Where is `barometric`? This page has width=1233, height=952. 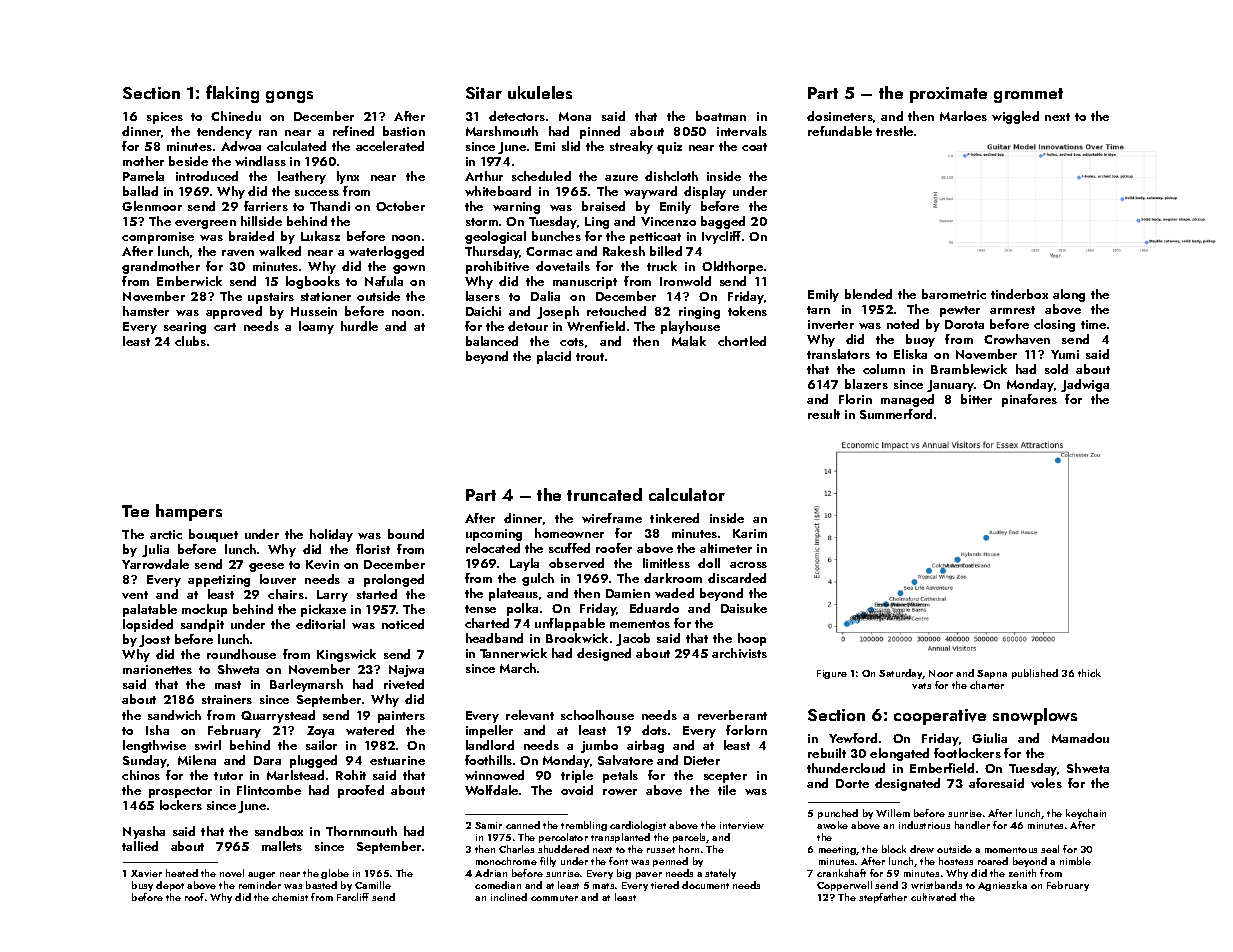 barometric is located at coordinates (954, 294).
